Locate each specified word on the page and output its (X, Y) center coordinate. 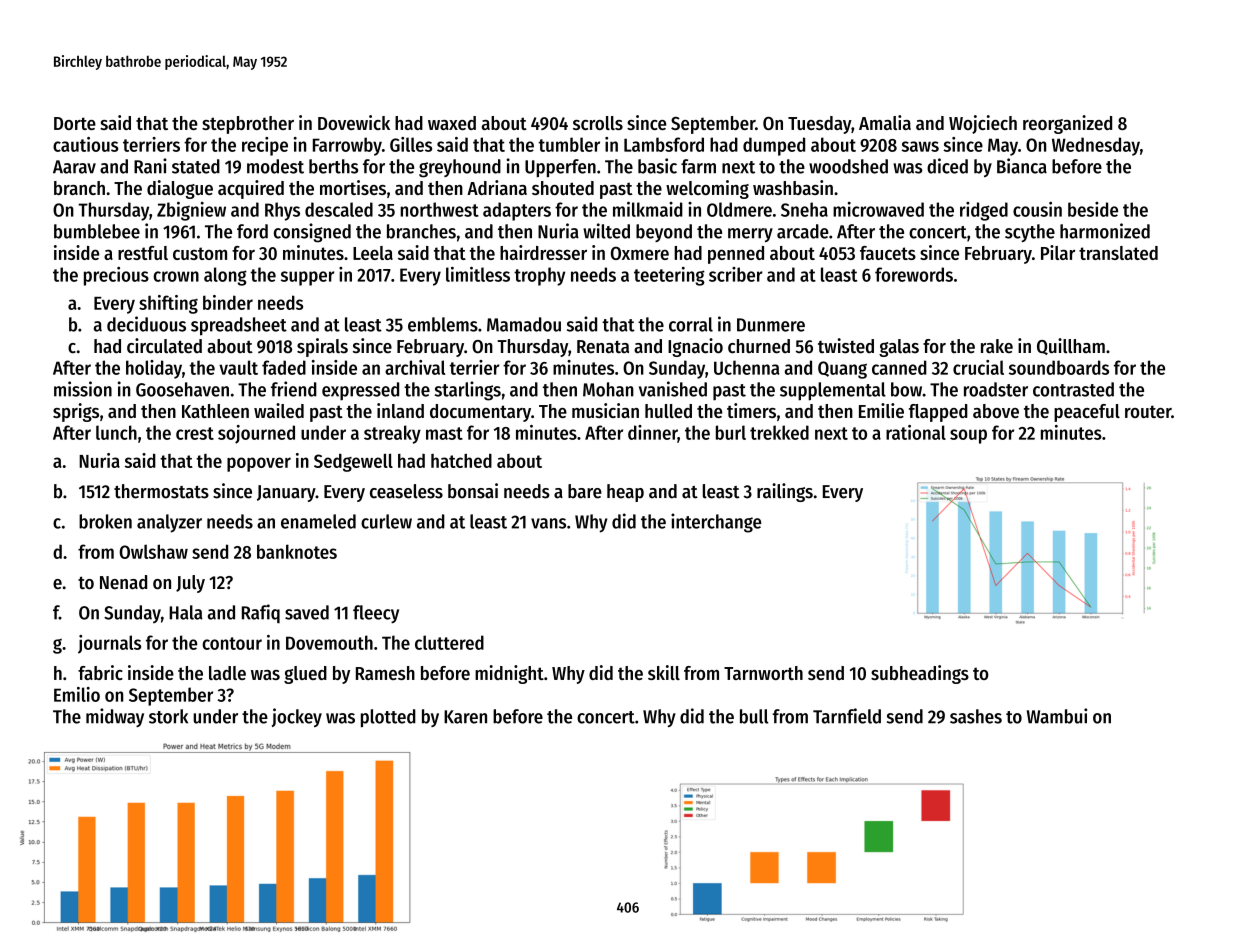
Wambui (1057, 716)
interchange (716, 523)
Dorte (75, 123)
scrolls (598, 123)
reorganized (1067, 124)
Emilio (77, 694)
